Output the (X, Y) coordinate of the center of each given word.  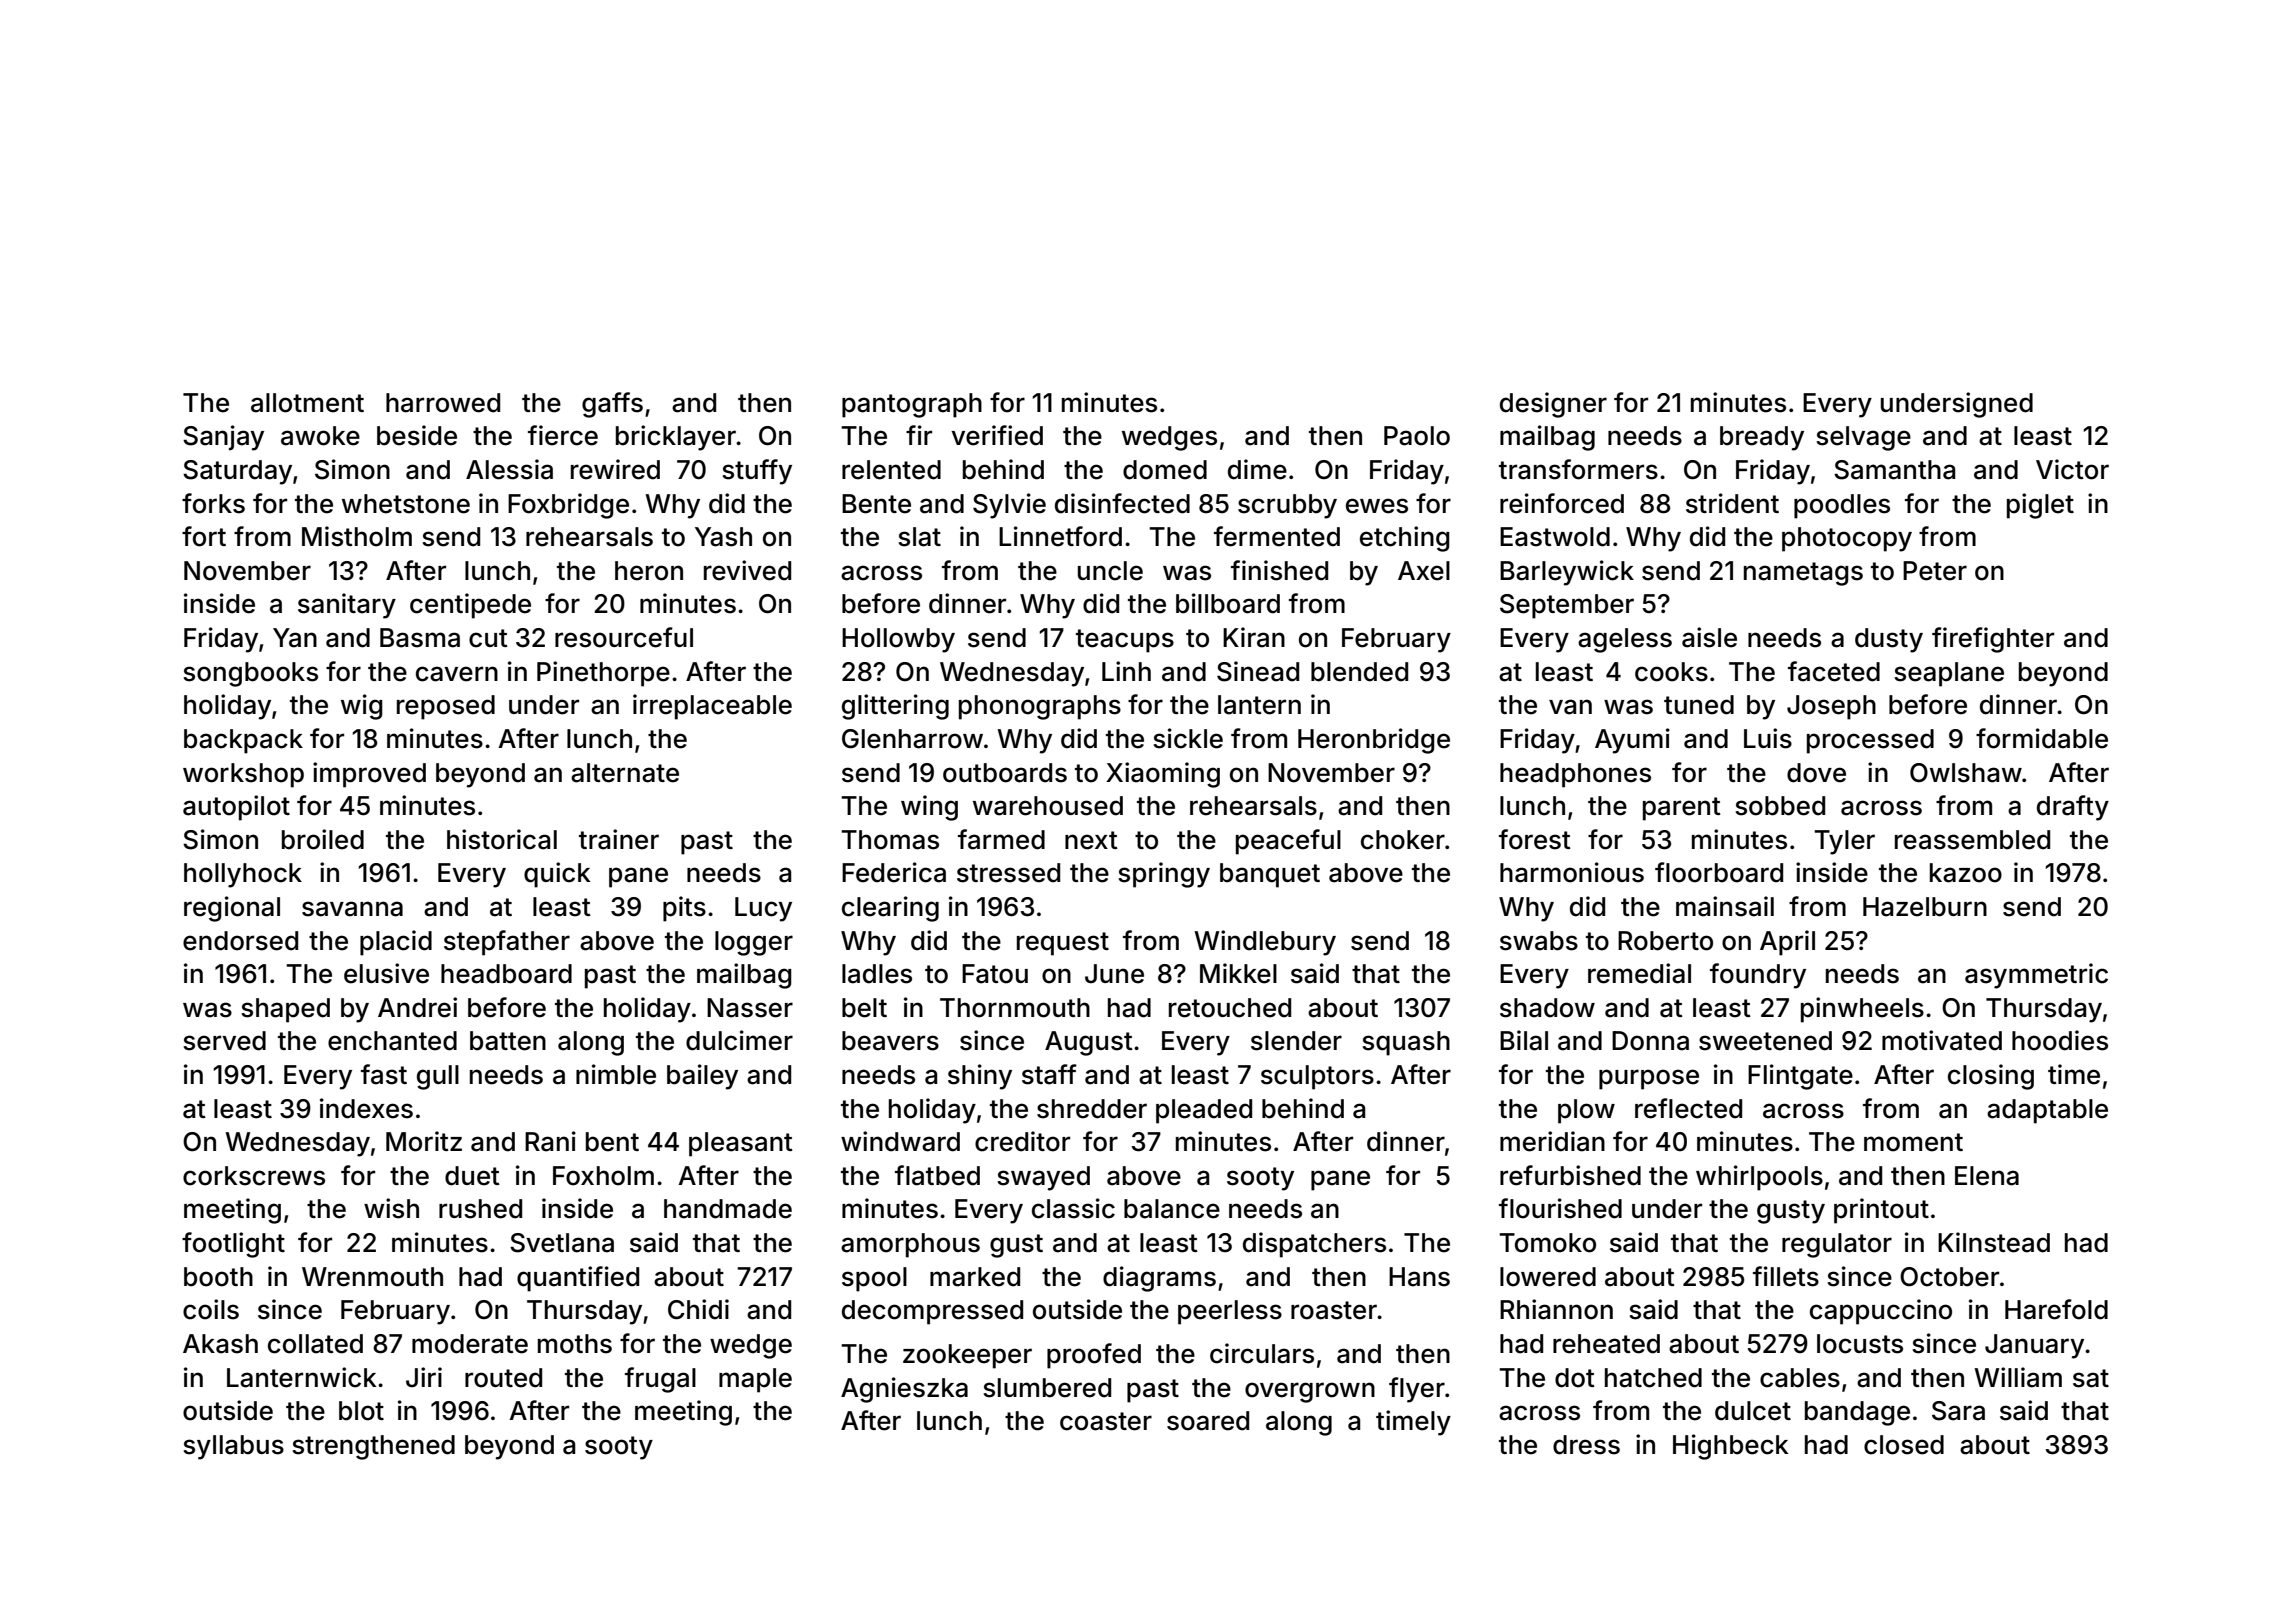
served (224, 1041)
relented (891, 470)
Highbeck (1731, 1447)
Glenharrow (912, 739)
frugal (660, 1380)
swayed (1043, 1178)
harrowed (443, 403)
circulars (1262, 1353)
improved (369, 775)
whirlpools (1759, 1178)
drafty (2073, 808)
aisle (1709, 637)
